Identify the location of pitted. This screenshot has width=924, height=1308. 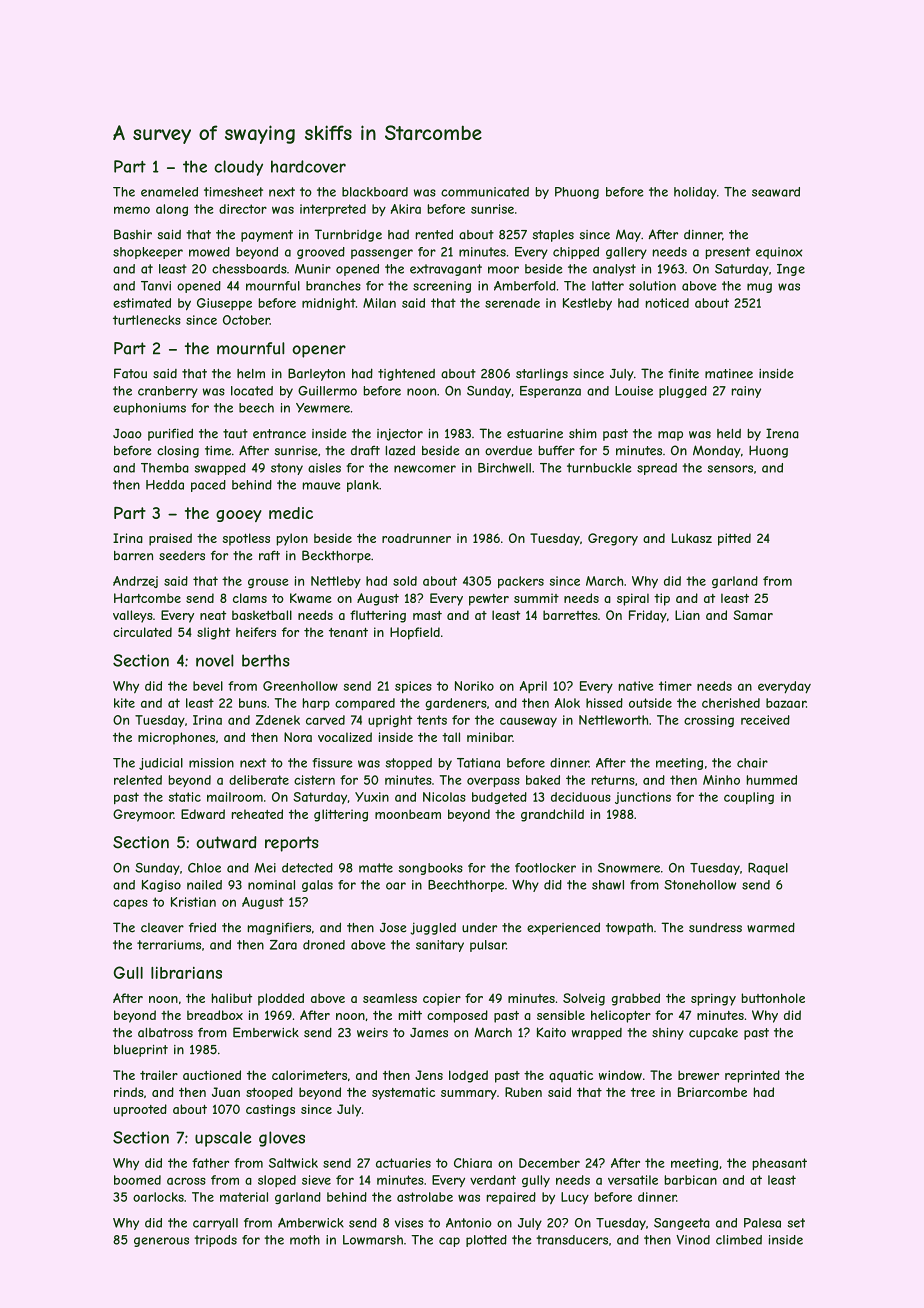
(734, 539).
